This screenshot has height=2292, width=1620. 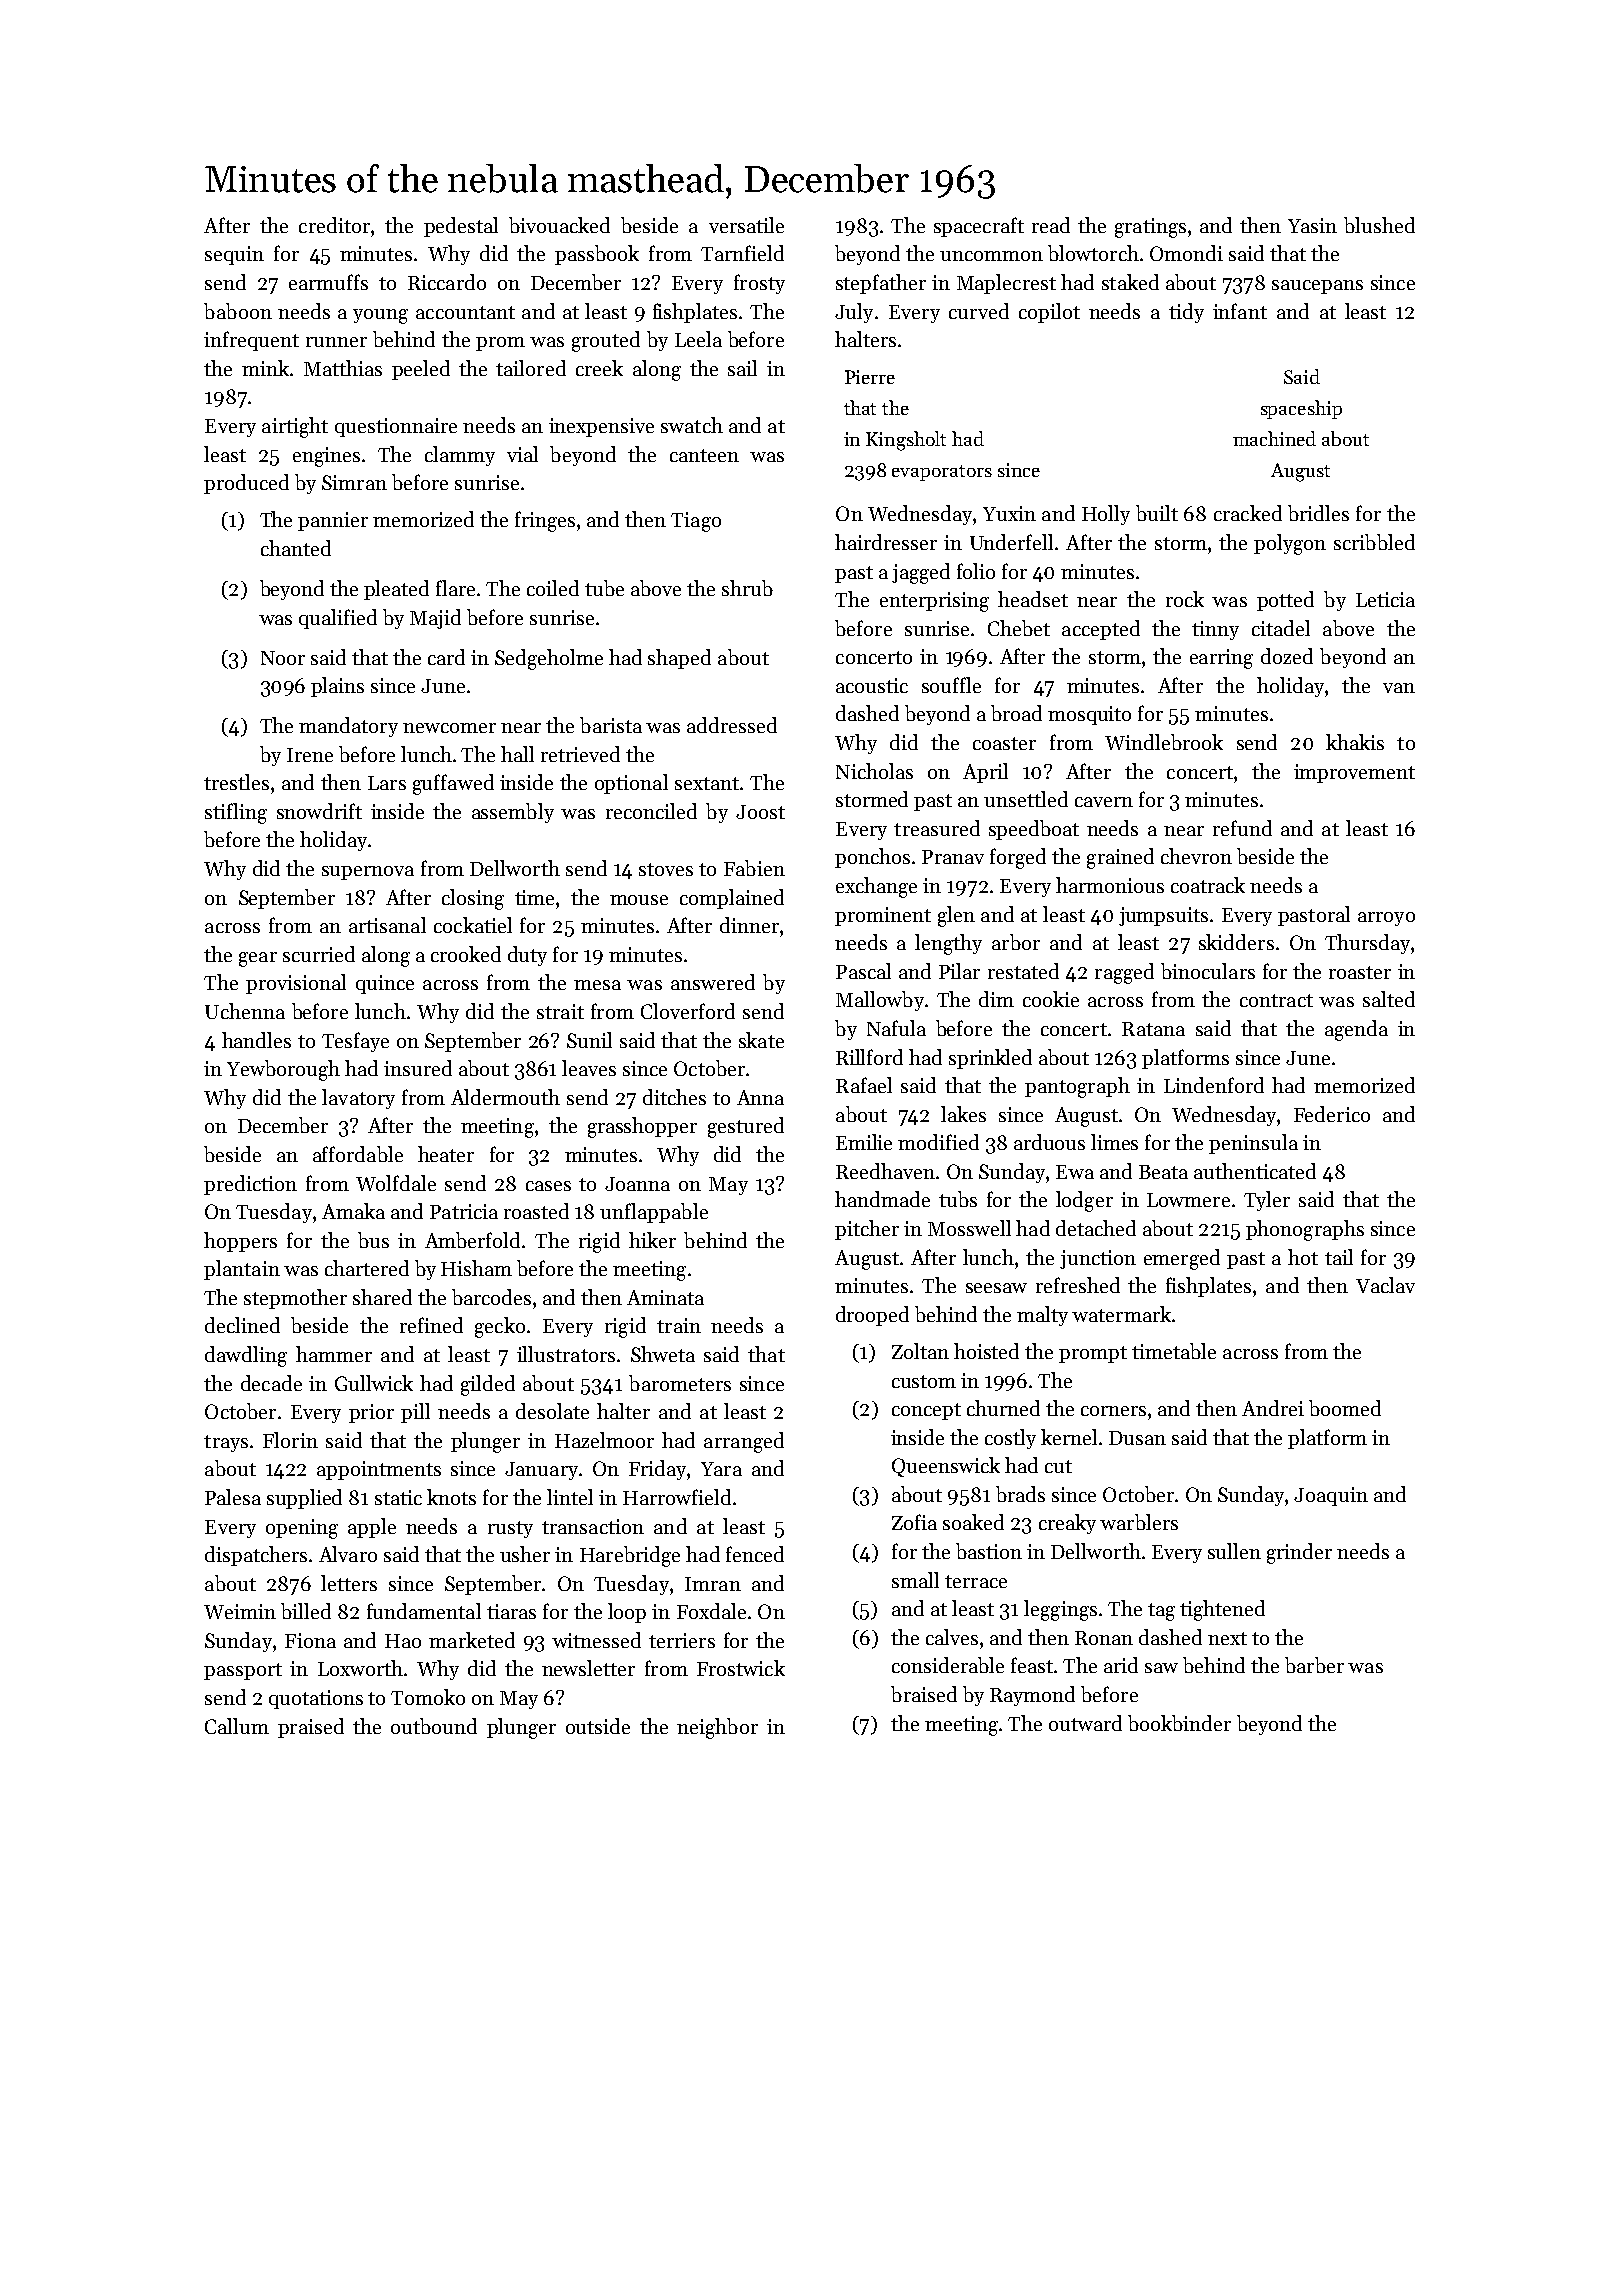 What do you see at coordinates (513, 813) in the screenshot?
I see `assembly` at bounding box center [513, 813].
